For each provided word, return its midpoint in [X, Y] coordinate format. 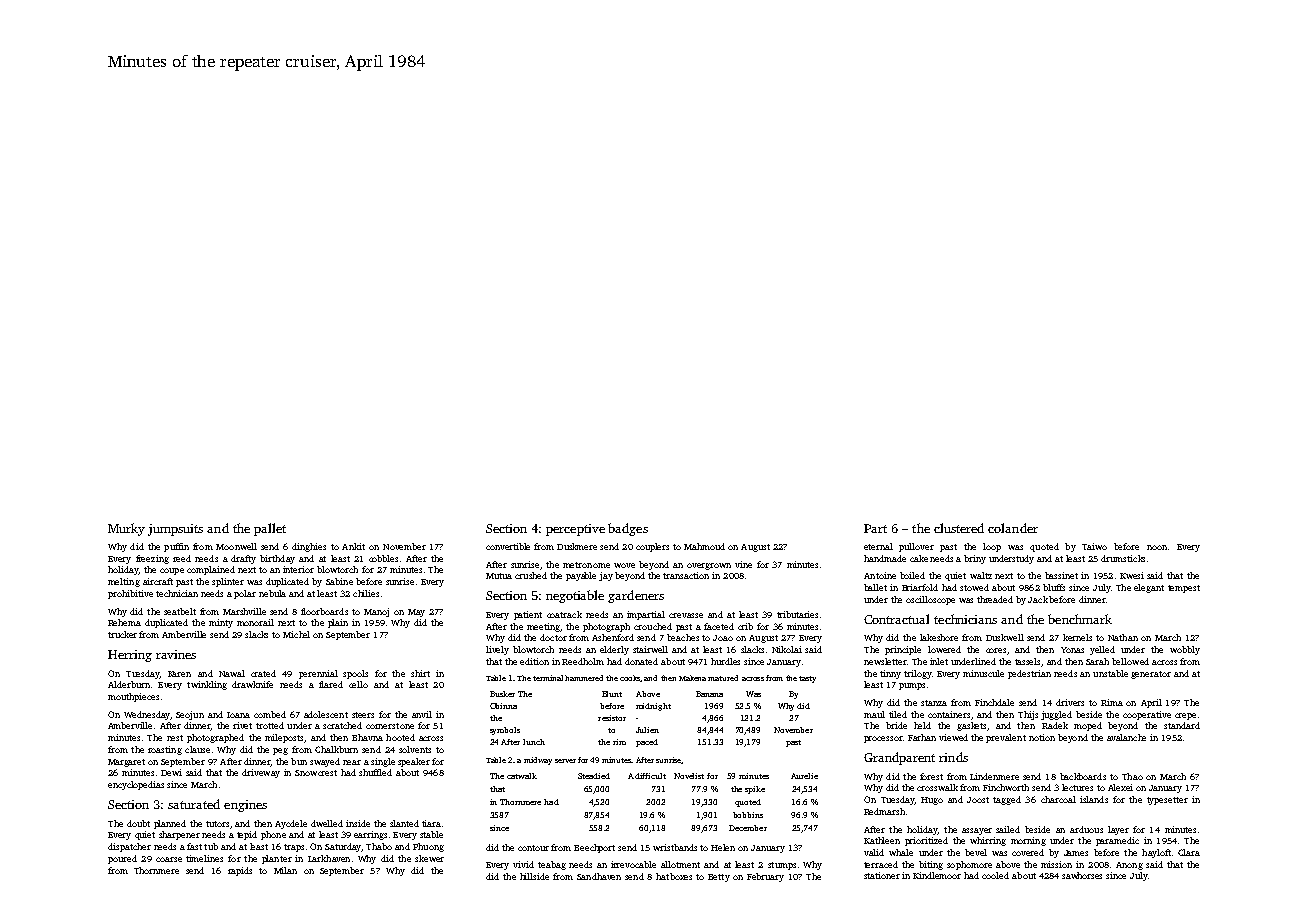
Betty [719, 878]
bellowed [1130, 661]
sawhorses [1082, 875]
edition [534, 661]
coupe [172, 571]
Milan [285, 870]
